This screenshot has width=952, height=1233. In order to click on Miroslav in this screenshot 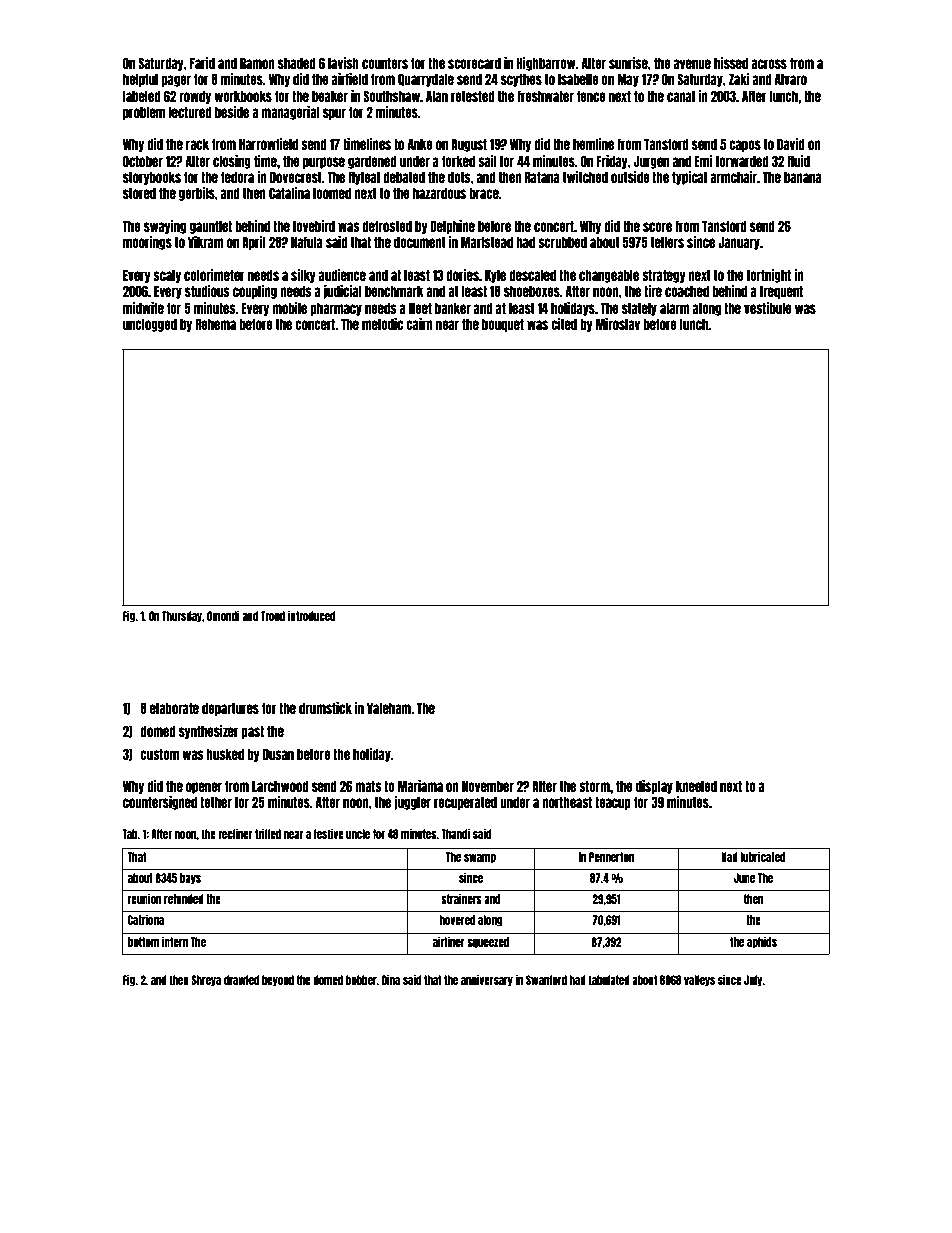, I will do `click(618, 324)`.
